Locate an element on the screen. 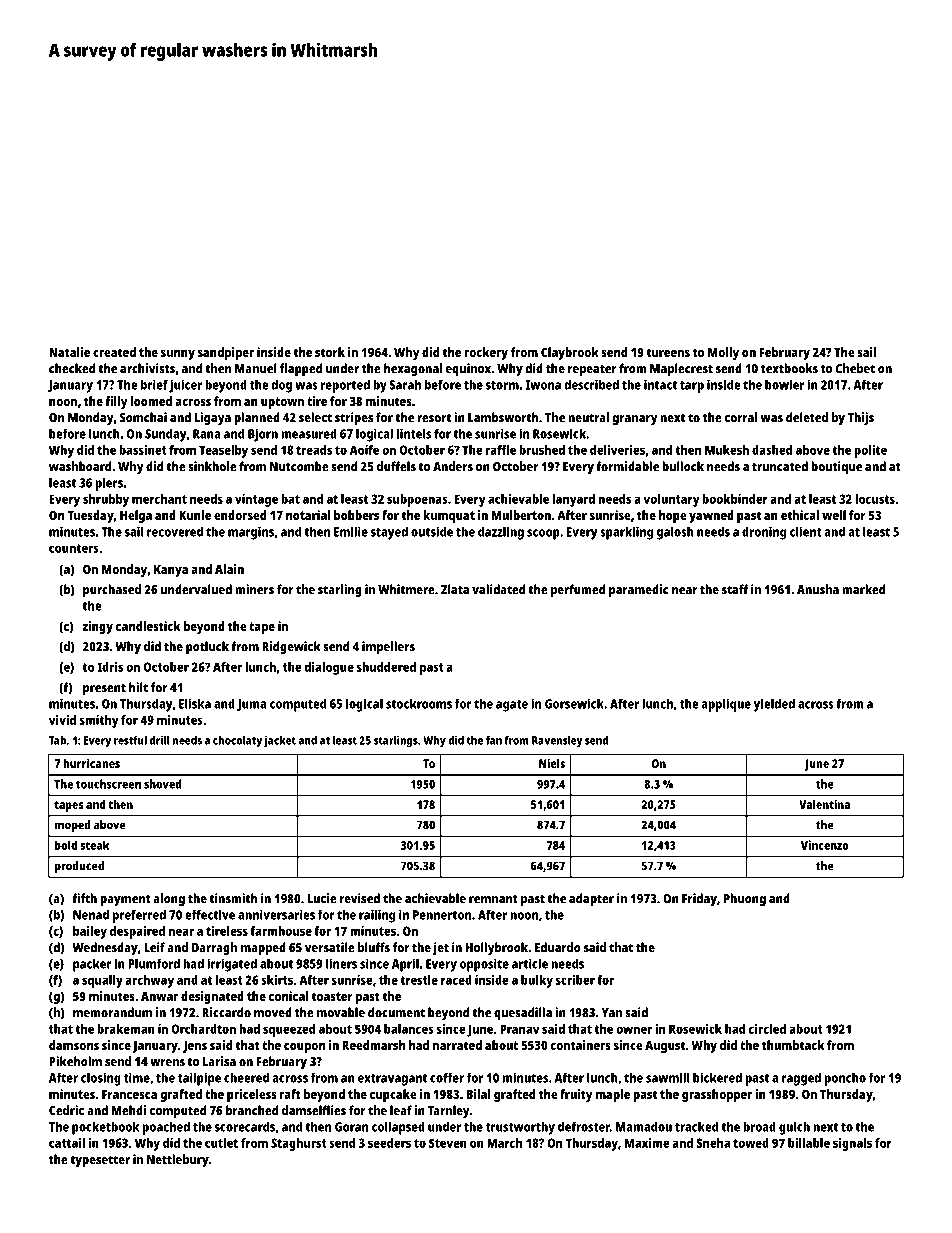 The image size is (952, 1233). Thijs is located at coordinates (861, 419).
